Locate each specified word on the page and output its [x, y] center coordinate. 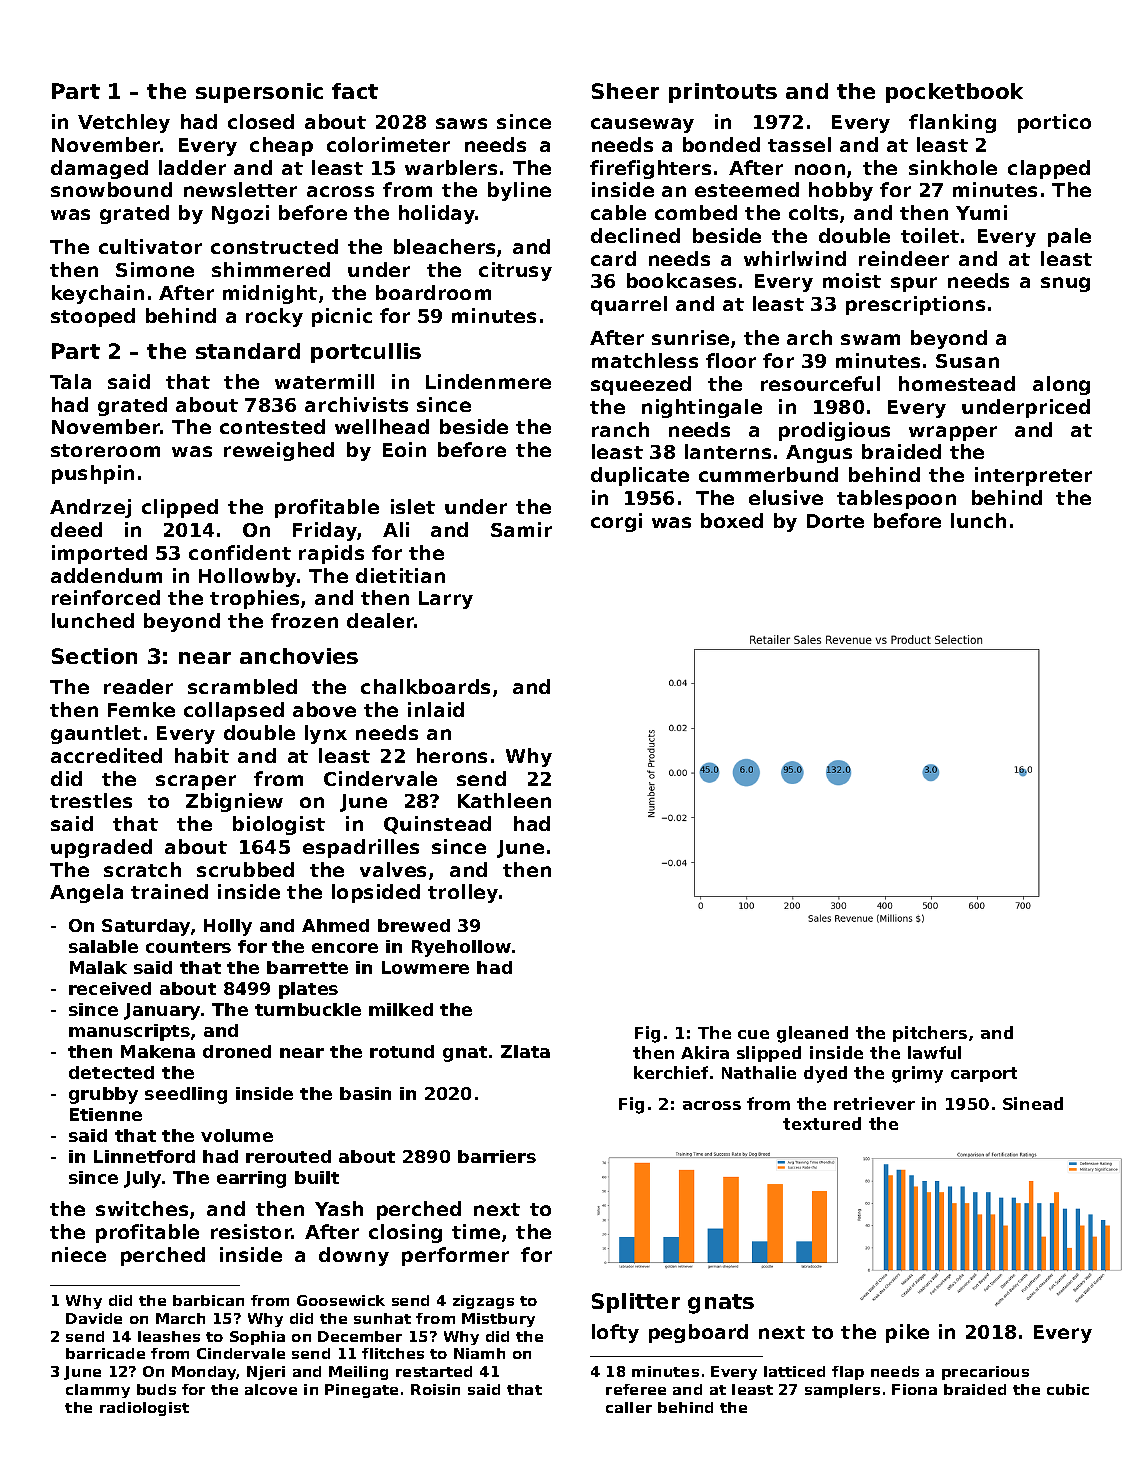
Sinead [1033, 1103]
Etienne [106, 1114]
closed [261, 121]
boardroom [433, 292]
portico [1054, 123]
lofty [615, 1333]
